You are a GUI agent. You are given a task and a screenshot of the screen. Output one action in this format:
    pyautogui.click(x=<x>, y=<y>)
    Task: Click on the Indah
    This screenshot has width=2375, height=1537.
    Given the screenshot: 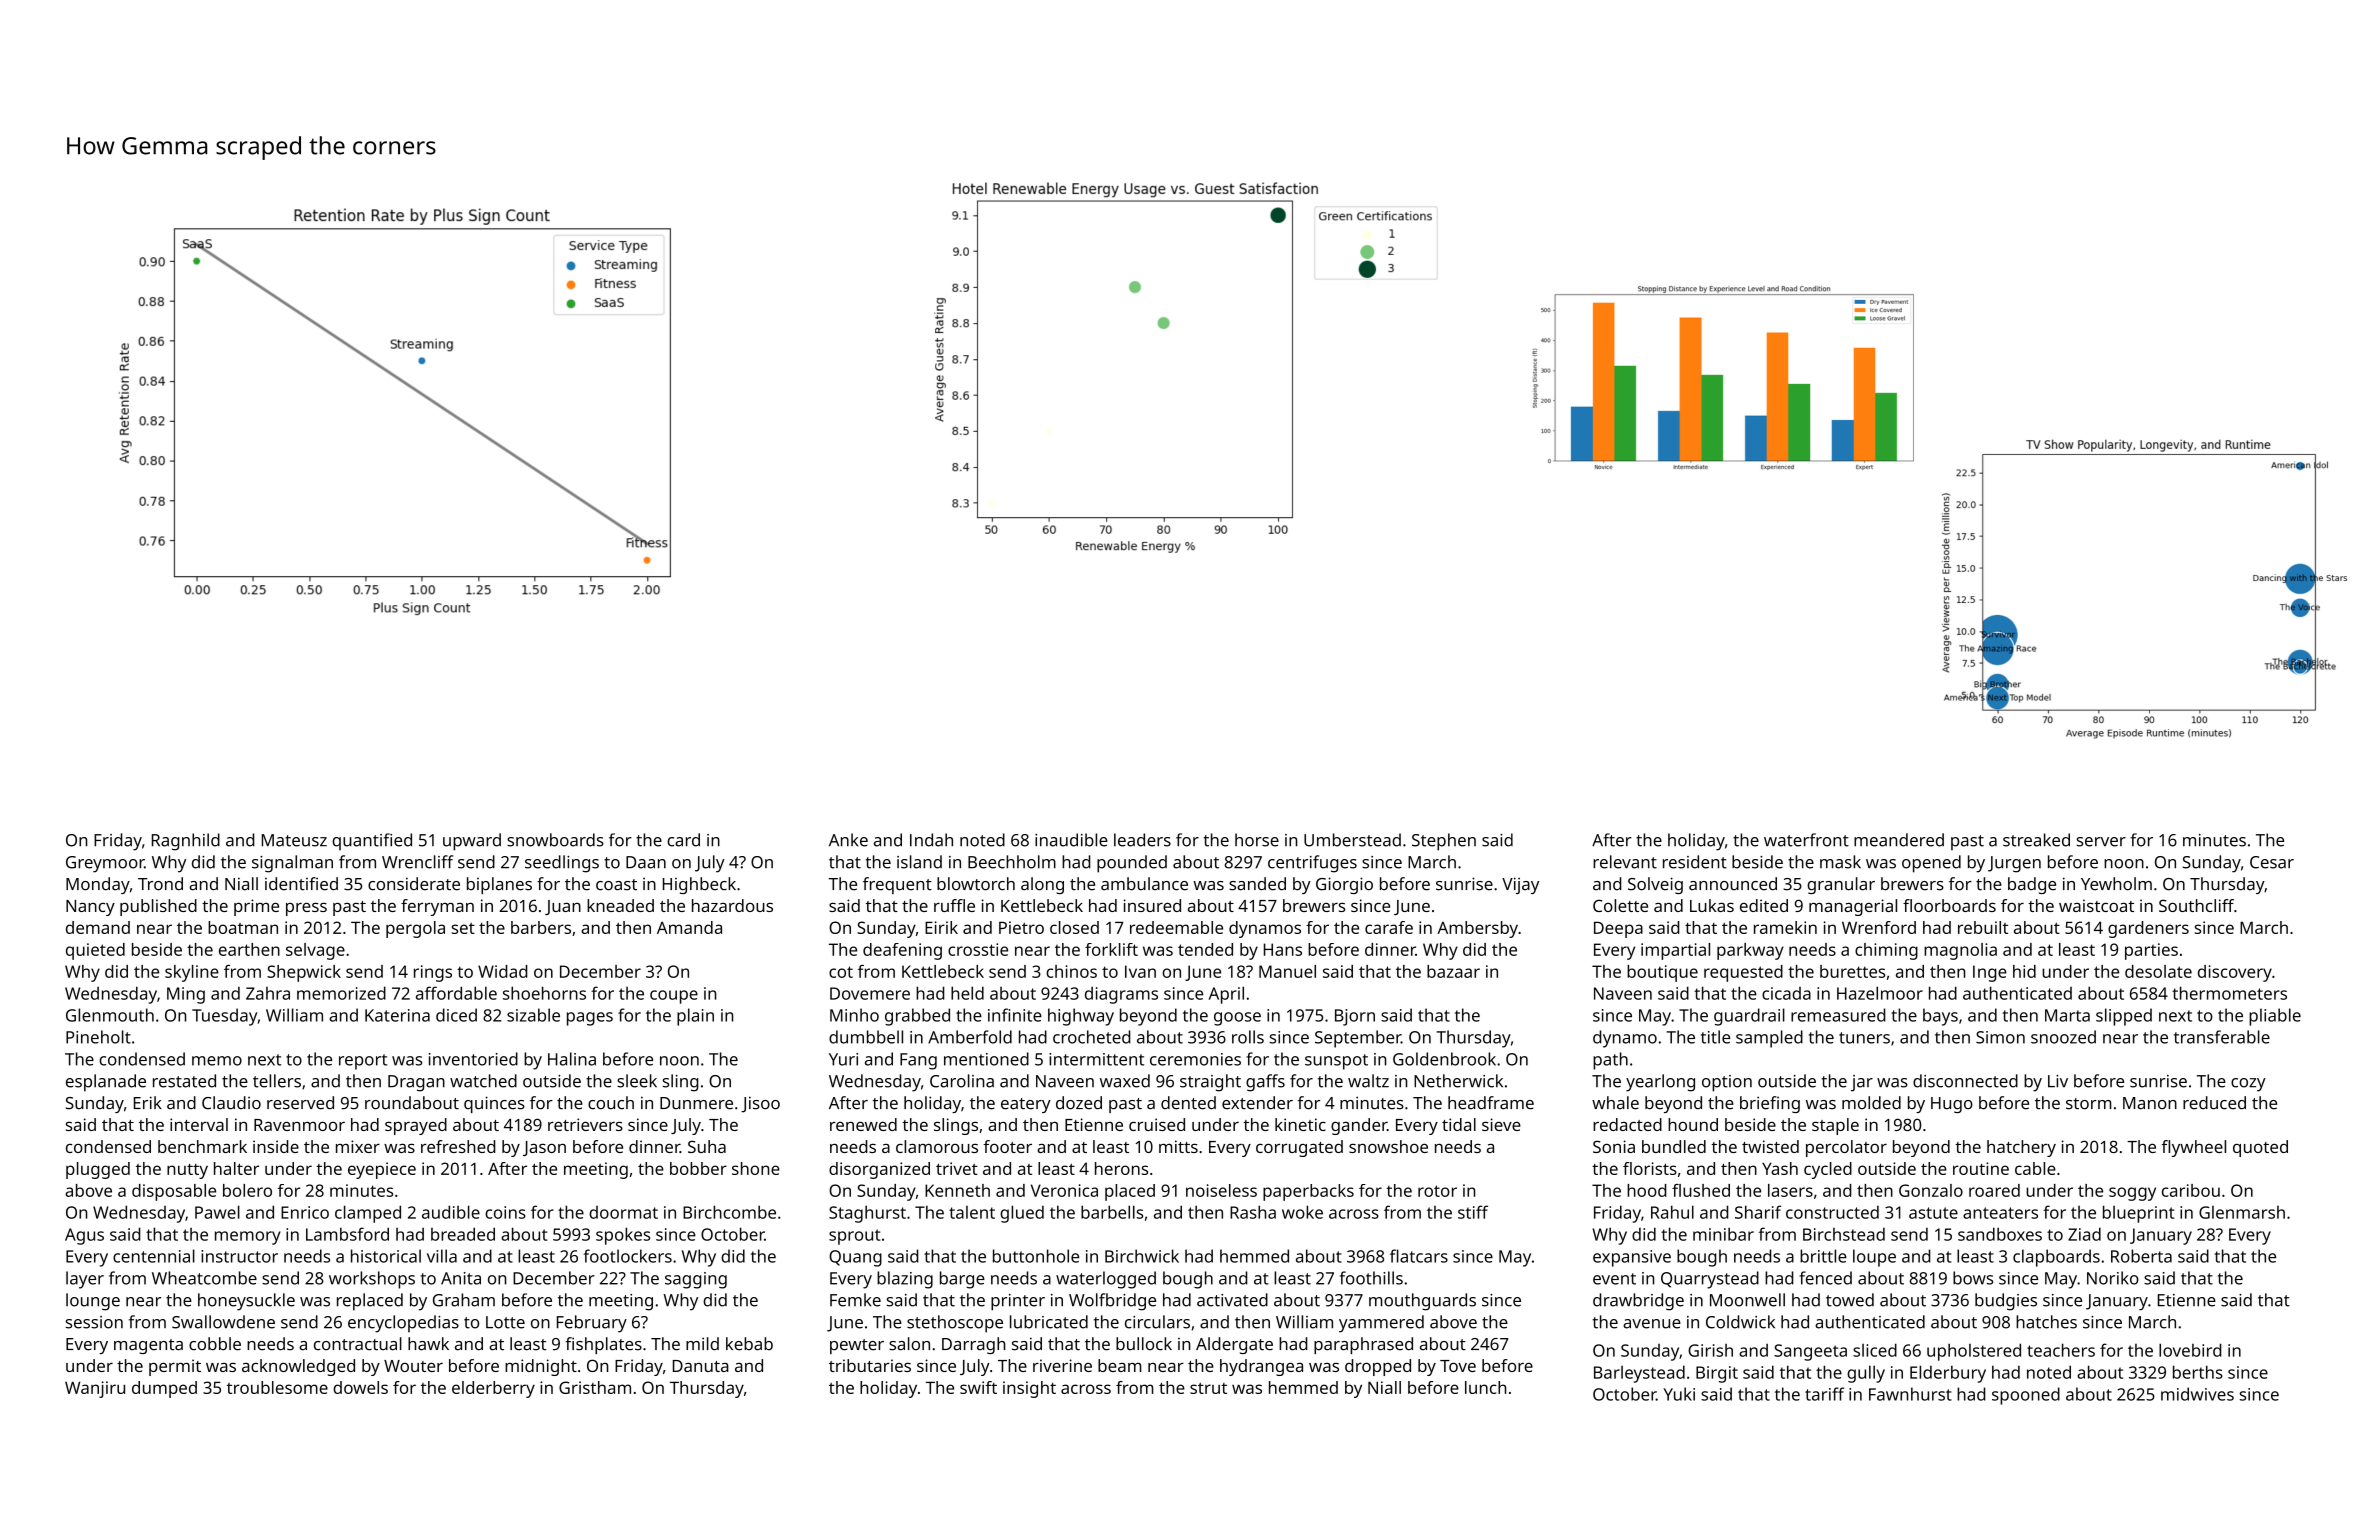 What is the action you would take?
    pyautogui.click(x=931, y=840)
